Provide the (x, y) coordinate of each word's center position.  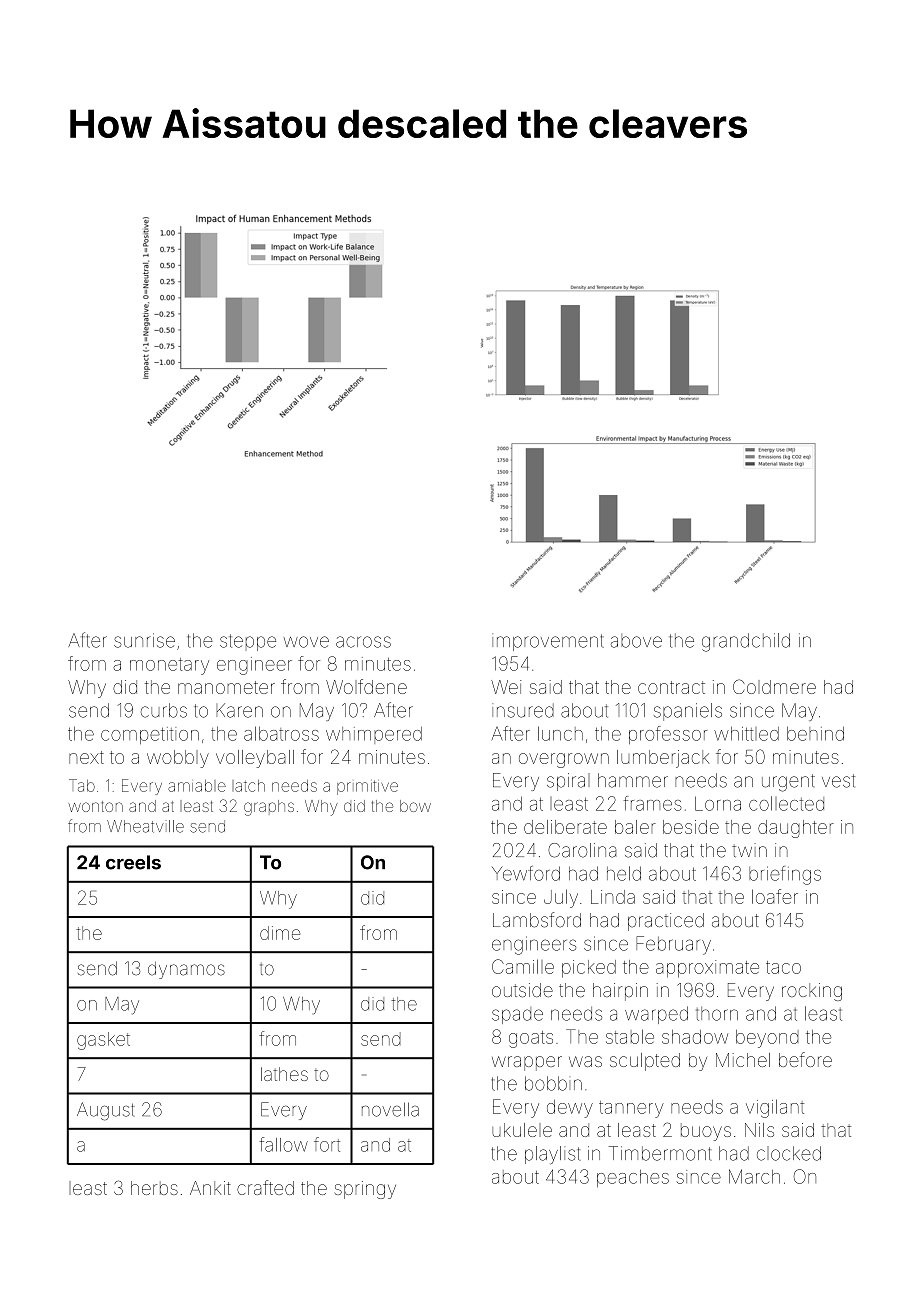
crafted (265, 1187)
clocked (789, 1153)
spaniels (688, 712)
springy (365, 1190)
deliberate (565, 827)
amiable (197, 786)
